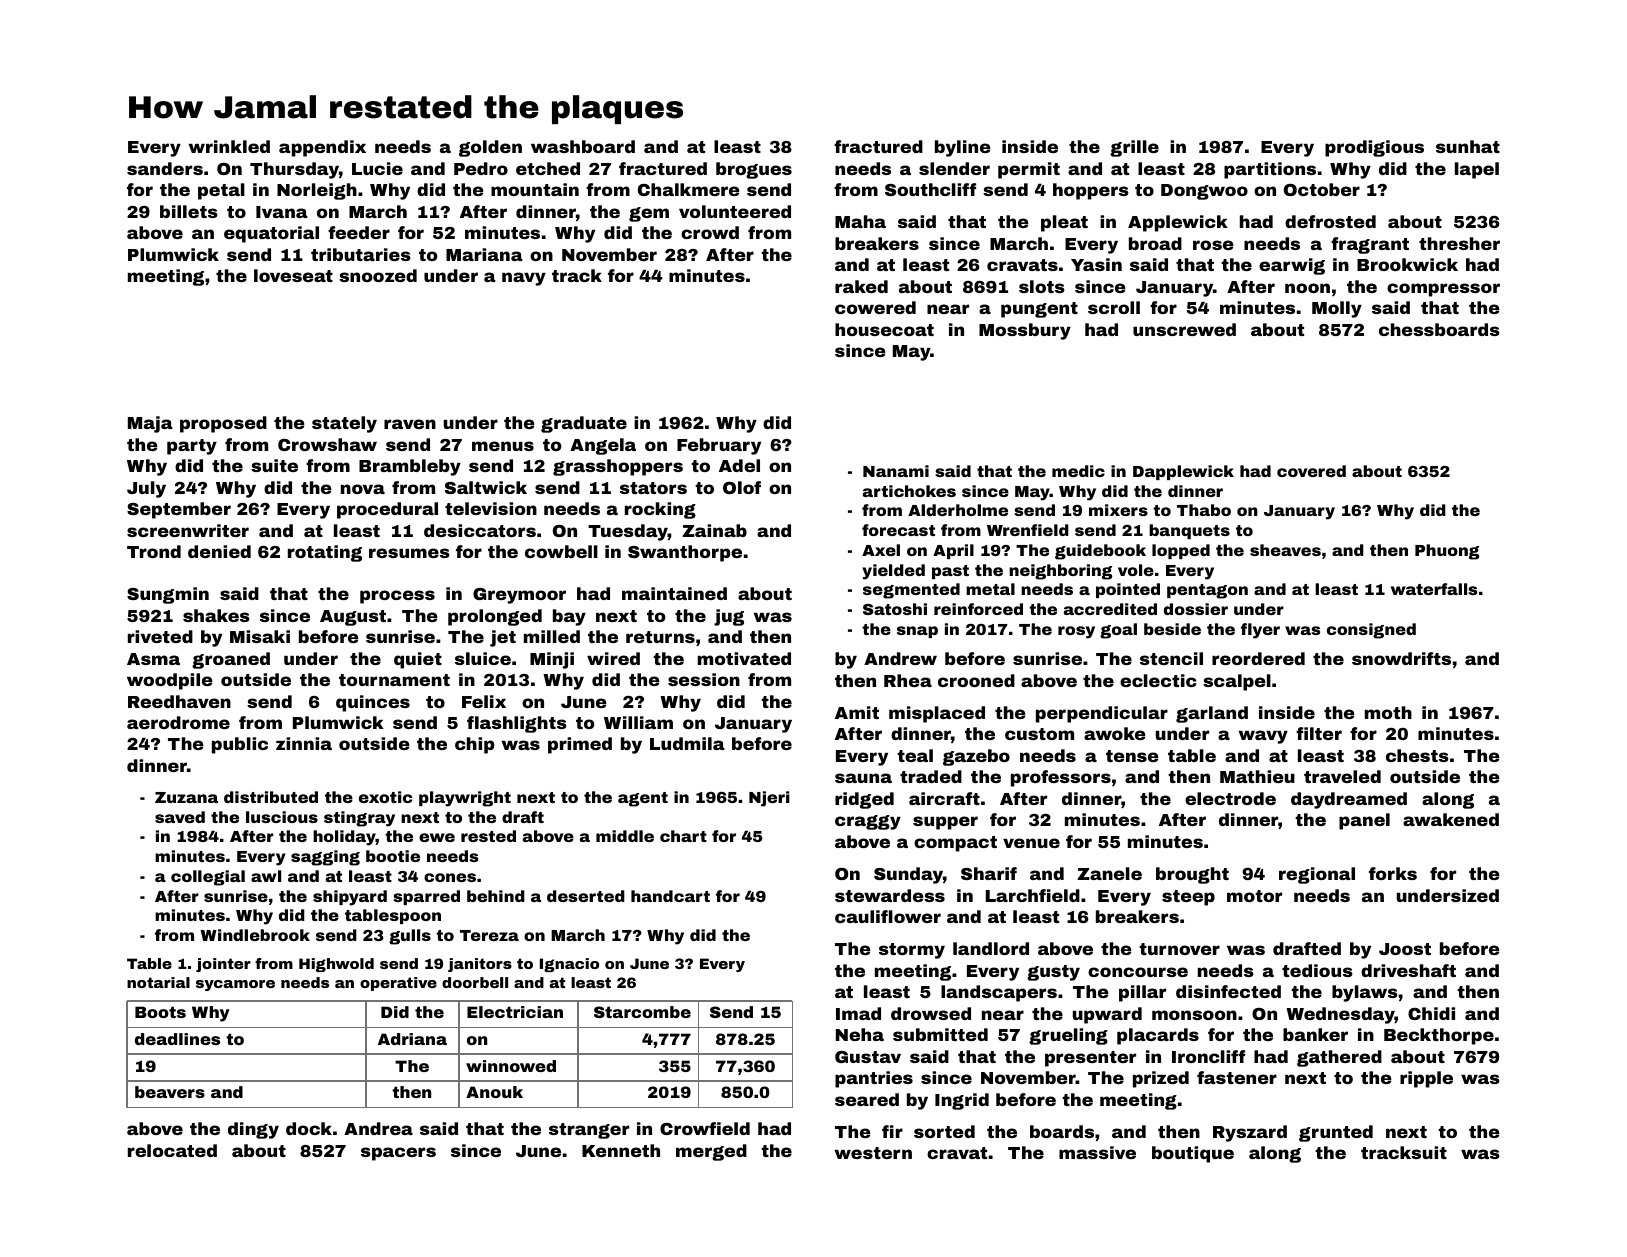 This screenshot has width=1627, height=1257. Describe the element at coordinates (719, 446) in the screenshot. I see `February` at that location.
